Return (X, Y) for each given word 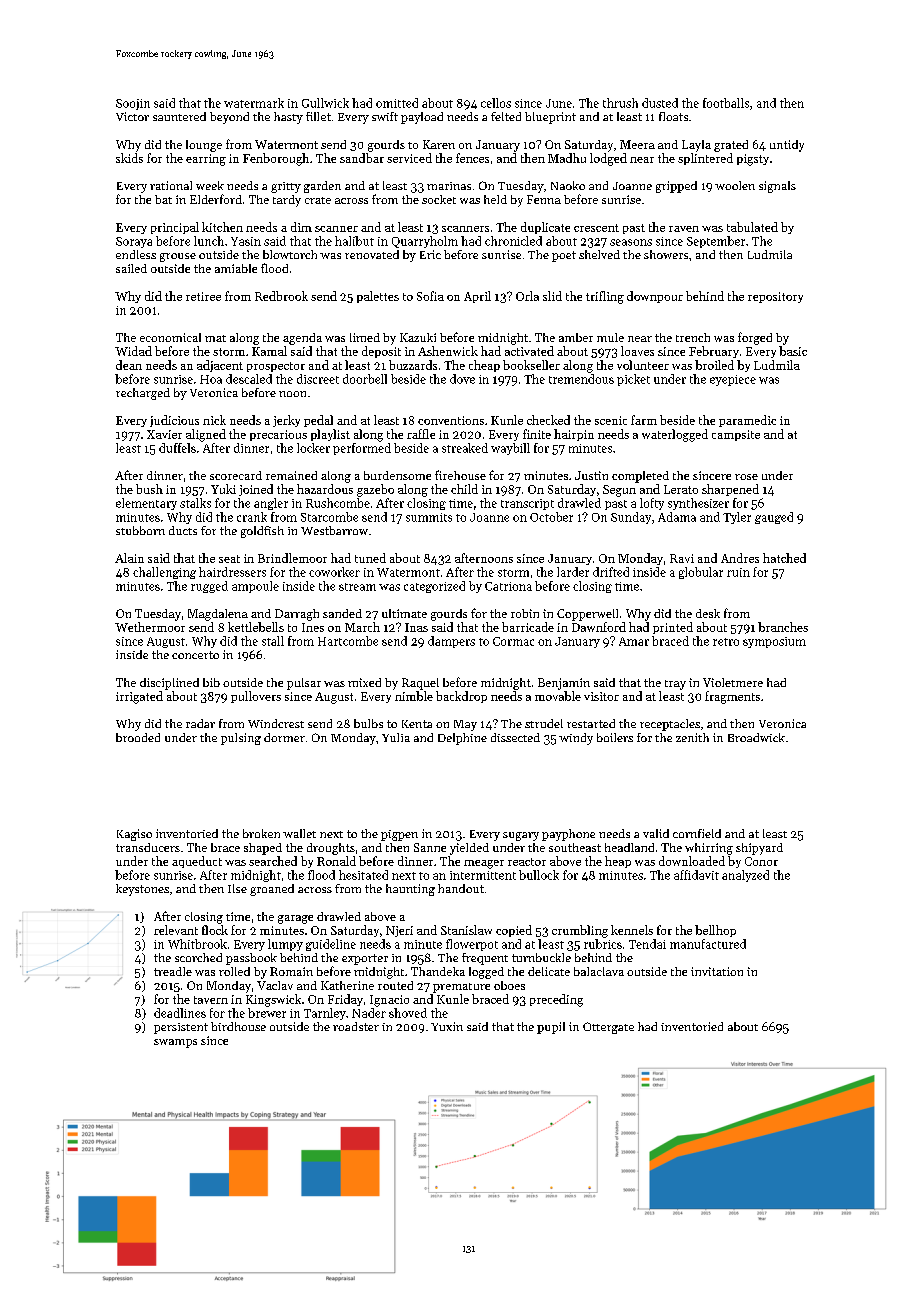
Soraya (134, 242)
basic (793, 351)
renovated (372, 254)
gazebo (375, 490)
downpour (655, 297)
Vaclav (275, 985)
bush (149, 489)
